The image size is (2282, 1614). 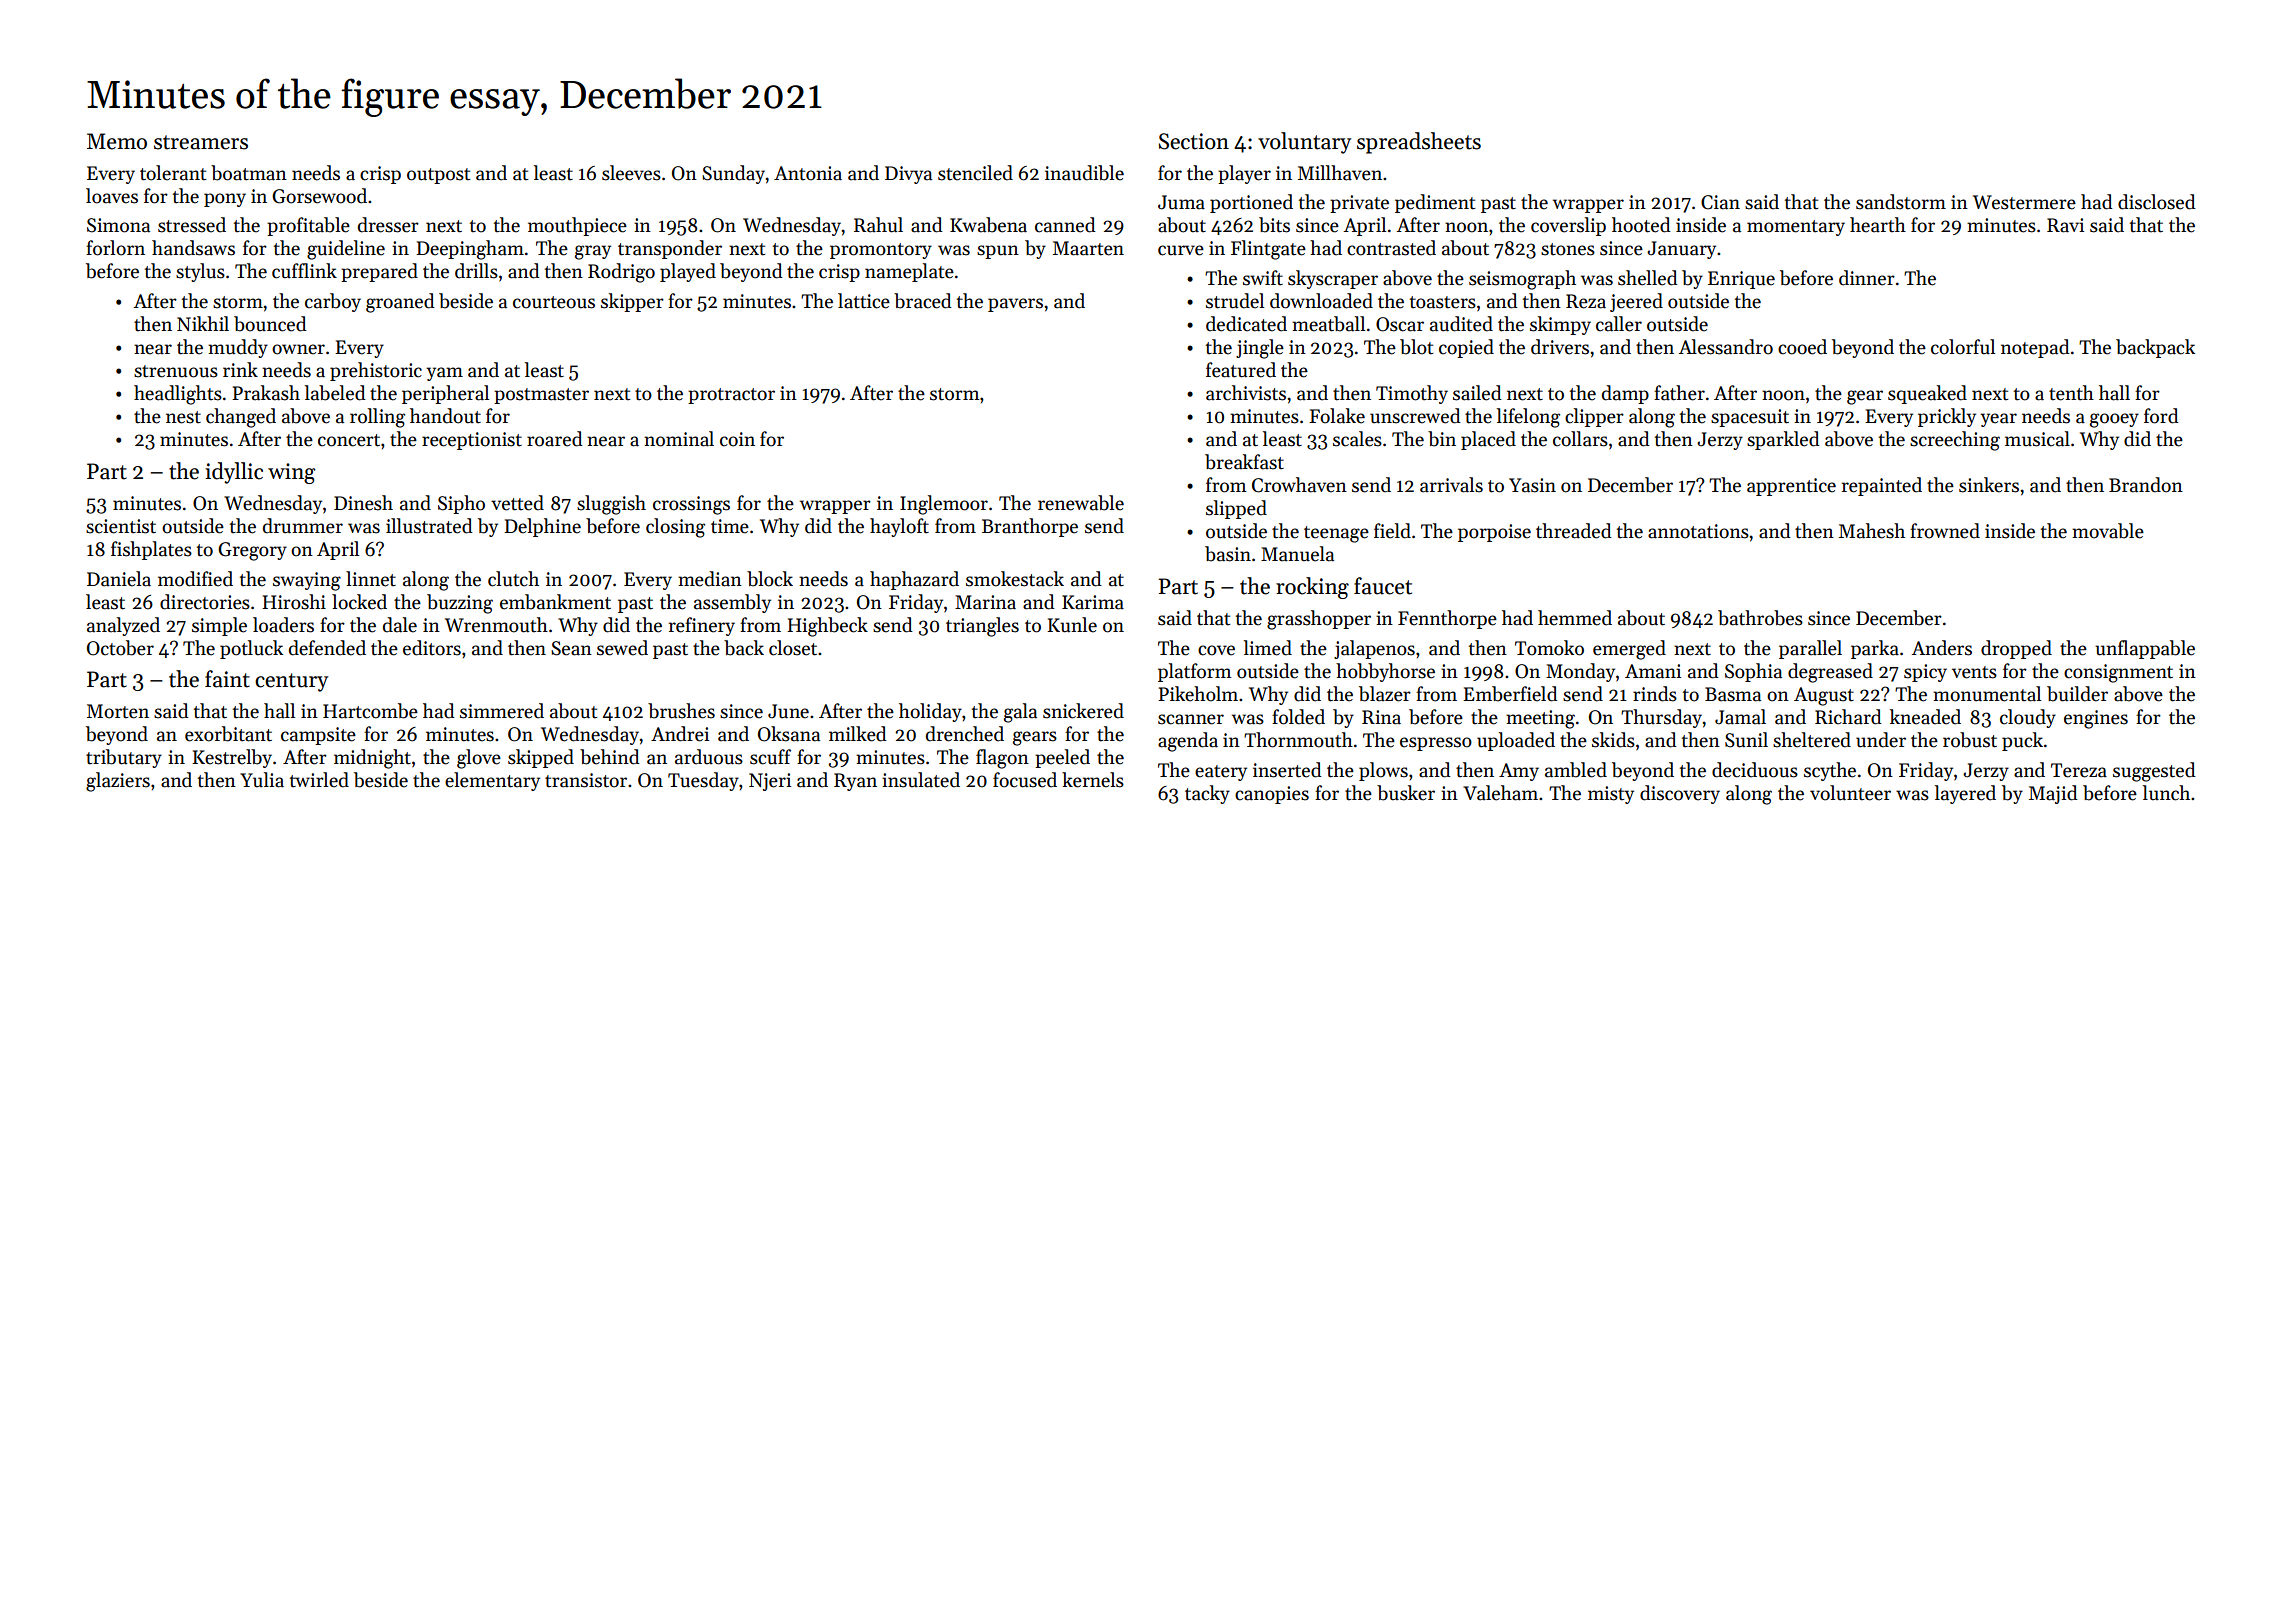 I want to click on featured, so click(x=1241, y=370).
